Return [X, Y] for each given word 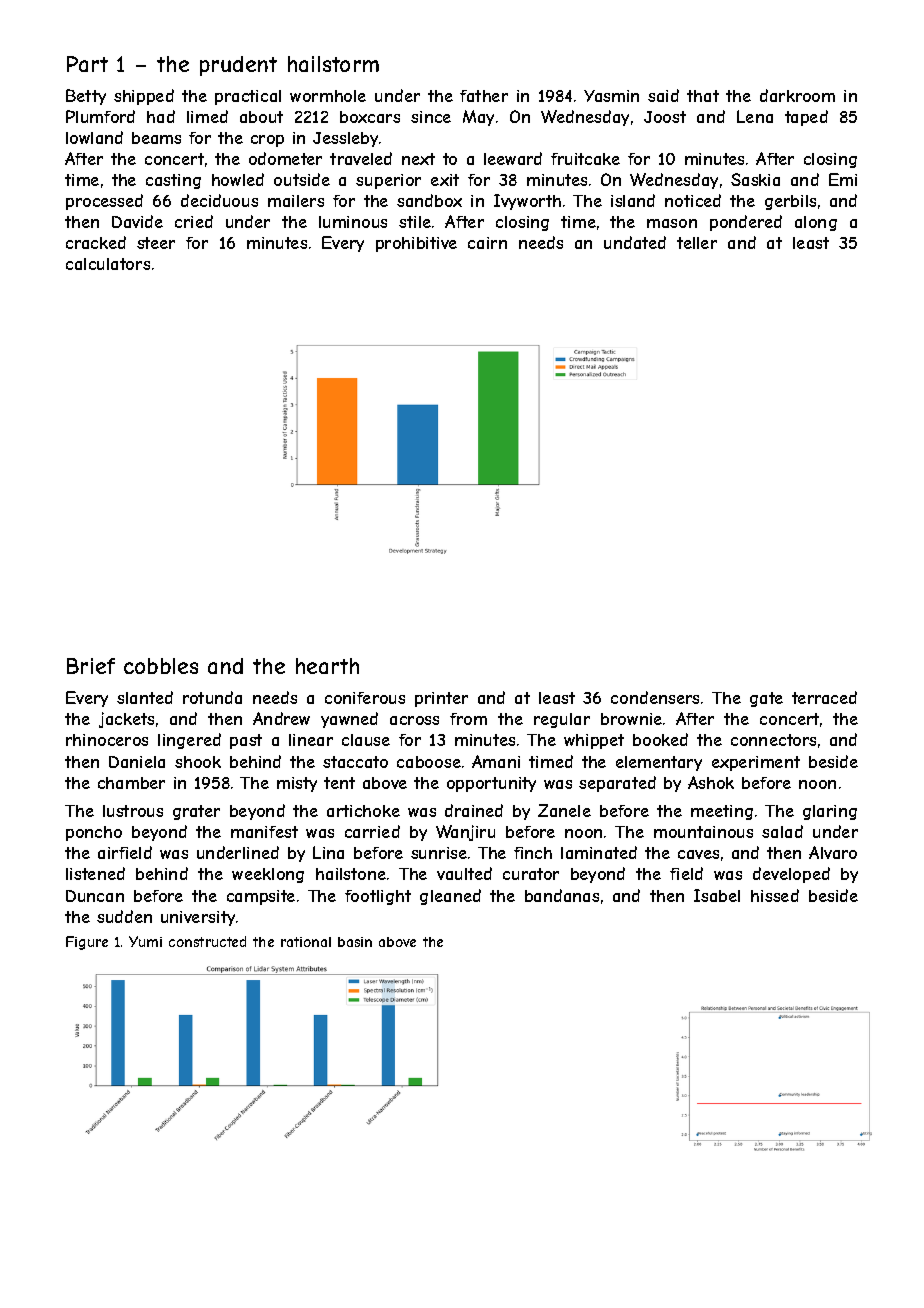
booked [660, 739]
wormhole [328, 96]
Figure [87, 943]
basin [355, 942]
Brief [91, 666]
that [703, 96]
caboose [429, 762]
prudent [238, 66]
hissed [775, 895]
